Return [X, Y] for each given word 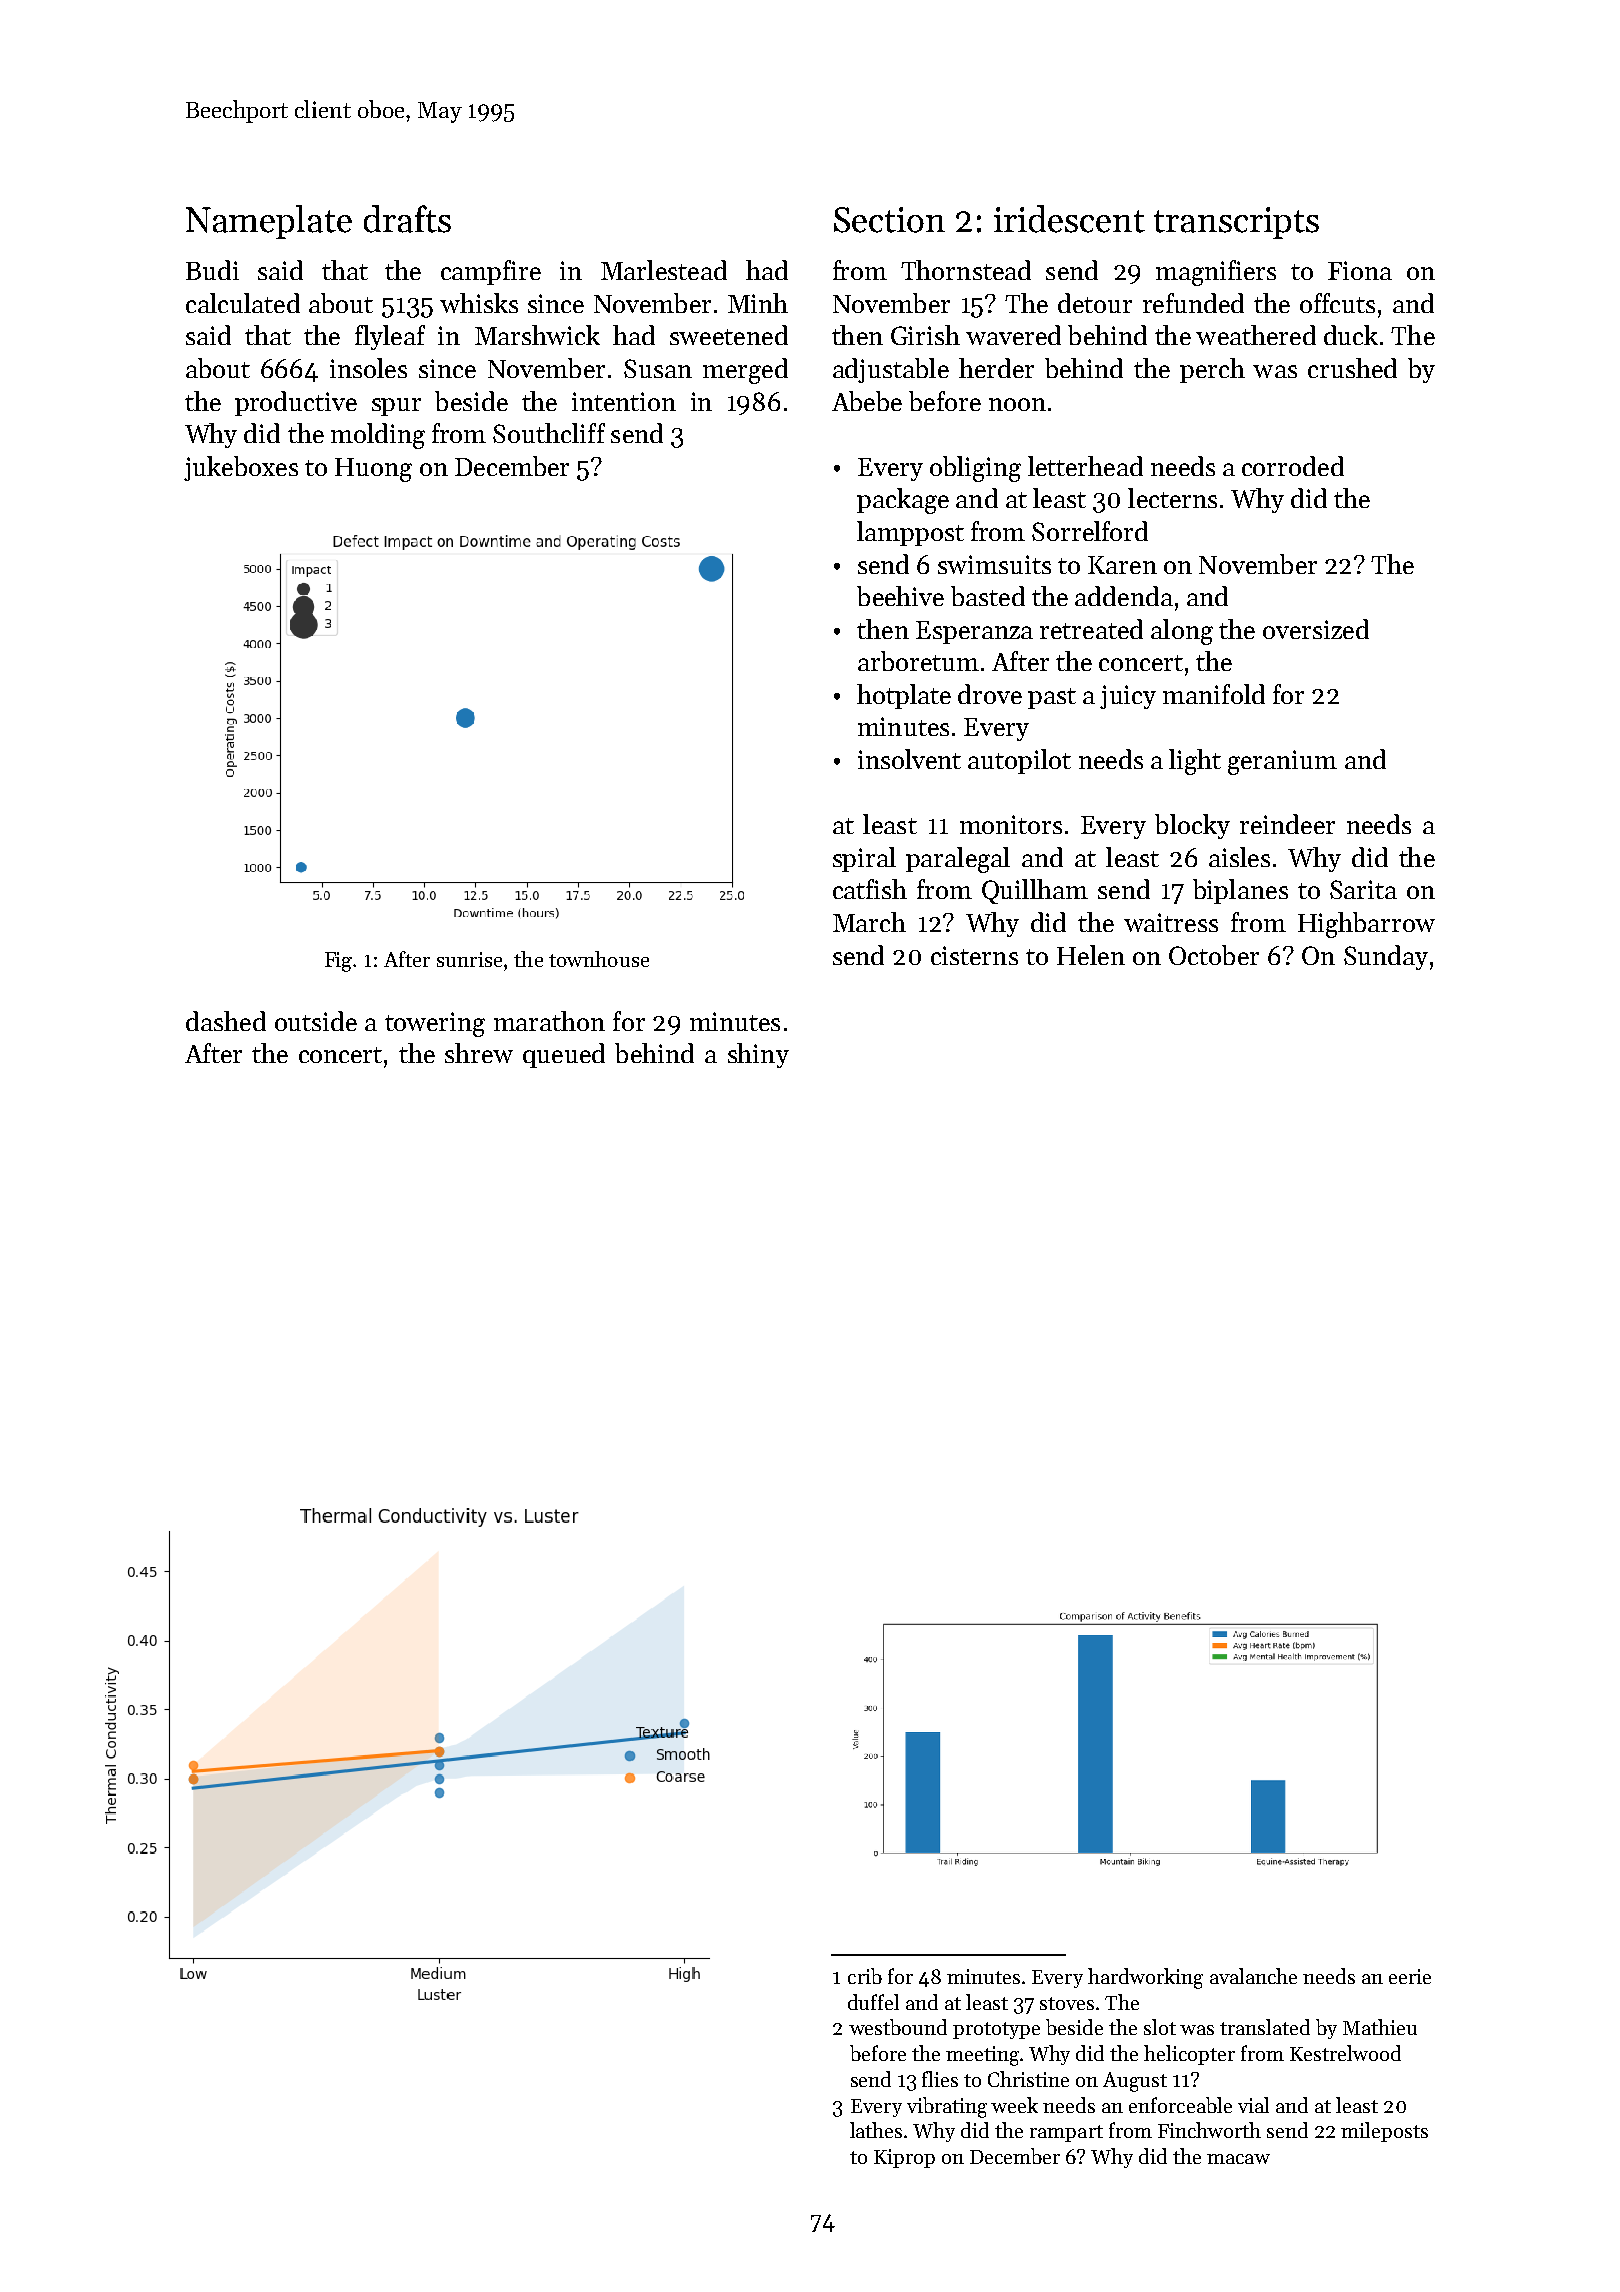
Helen [1091, 955]
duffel [873, 2002]
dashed [226, 1021]
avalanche [1253, 1976]
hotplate [904, 696]
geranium [1282, 762]
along [1182, 632]
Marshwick [537, 335]
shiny [758, 1055]
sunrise [469, 959]
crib [865, 1976]
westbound [898, 2027]
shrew [479, 1053]
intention [624, 401]
